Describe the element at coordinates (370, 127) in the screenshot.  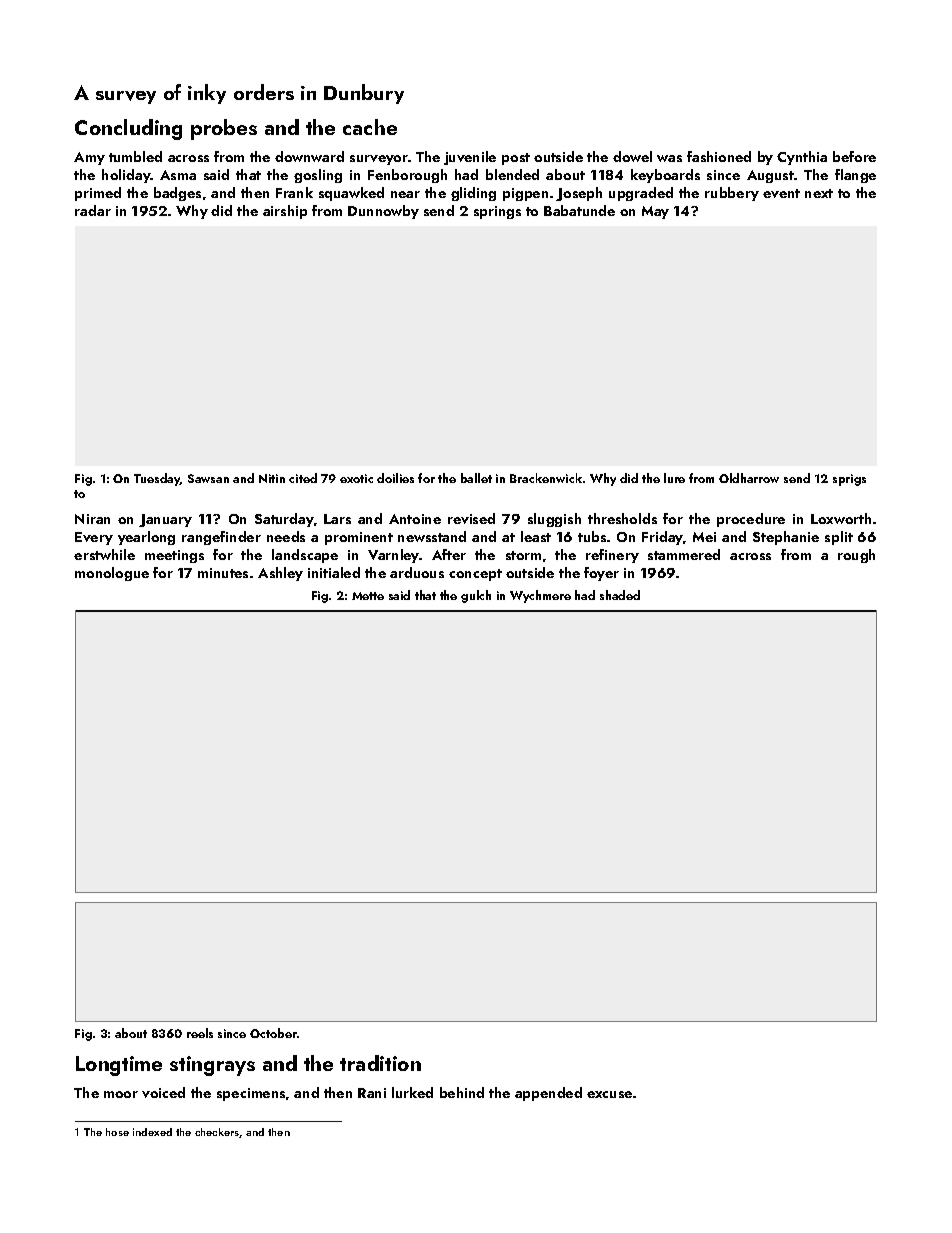
I see `cache` at that location.
